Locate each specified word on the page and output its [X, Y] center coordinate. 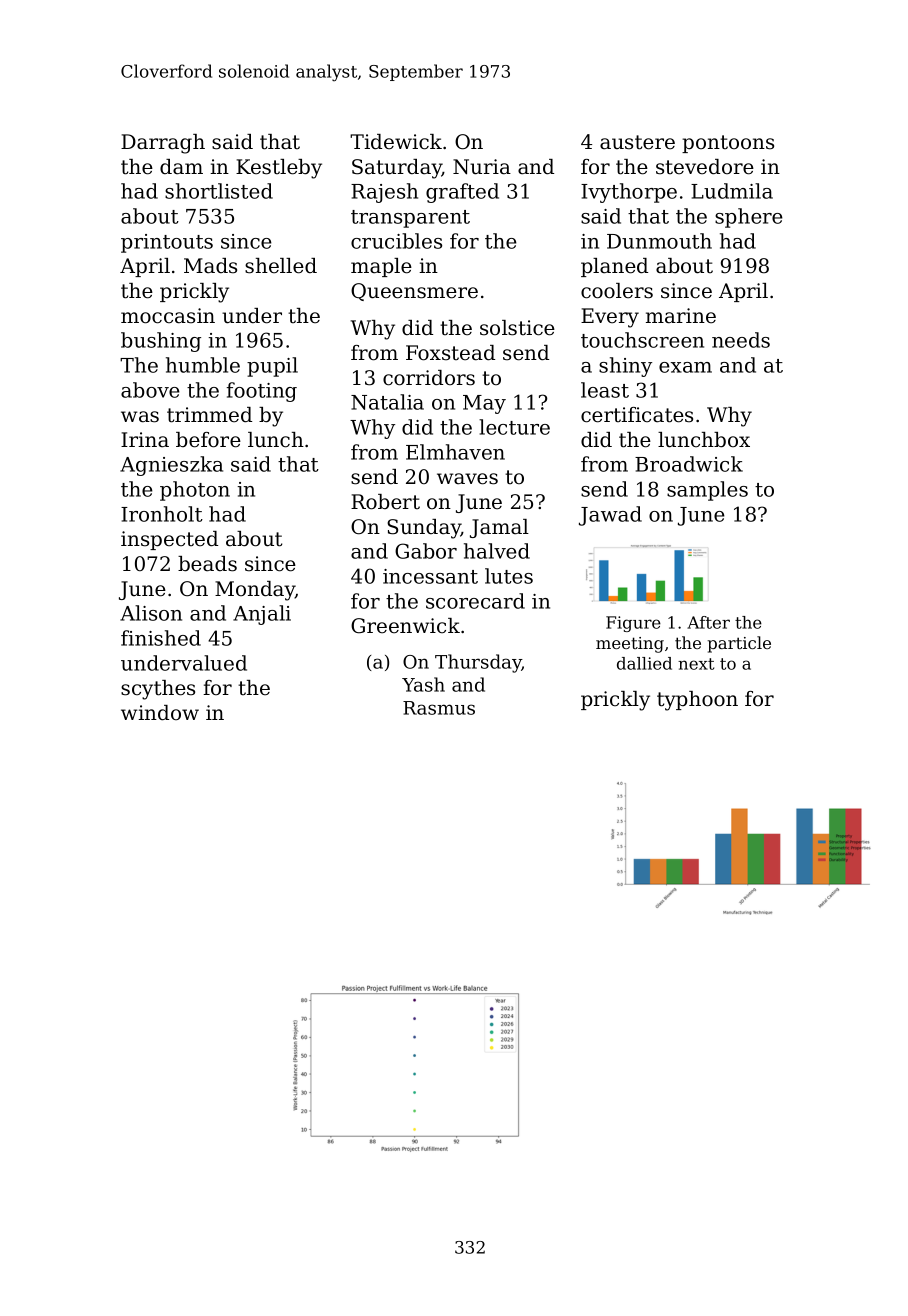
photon [195, 491]
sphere [749, 218]
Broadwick [689, 464]
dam [181, 167]
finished [161, 638]
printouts [167, 243]
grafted [462, 193]
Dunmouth [659, 241]
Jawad [610, 516]
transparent [410, 219]
